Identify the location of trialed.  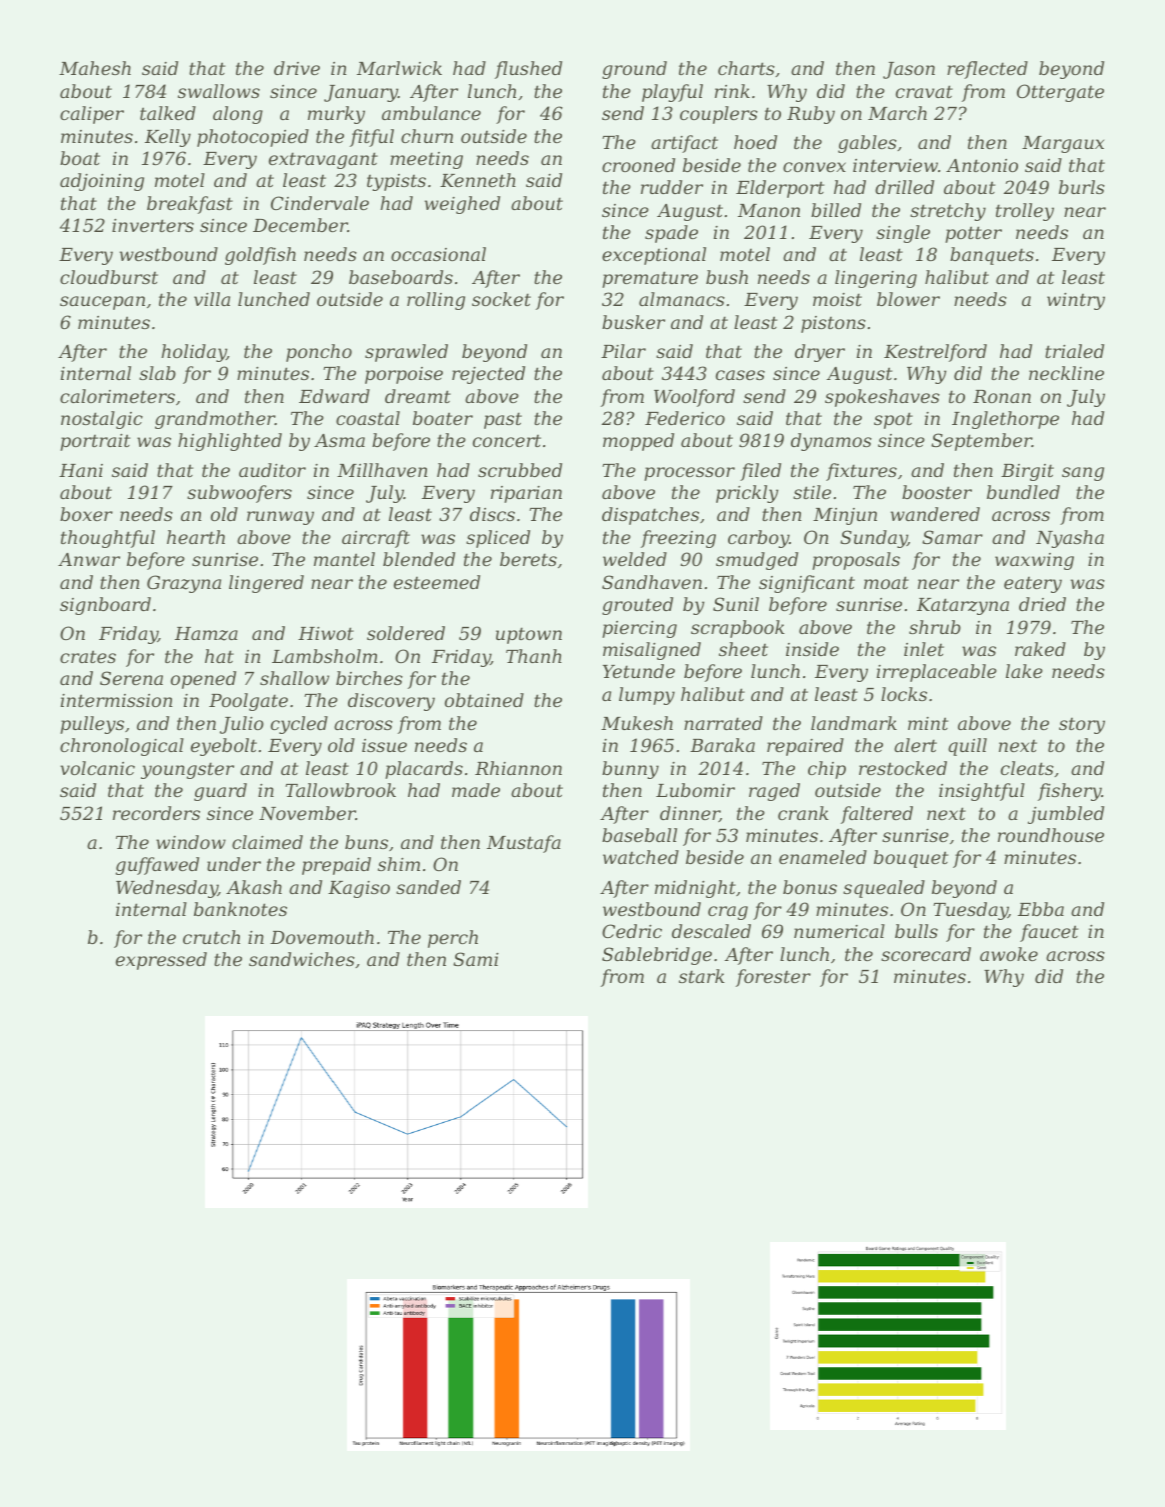
(1074, 351).
